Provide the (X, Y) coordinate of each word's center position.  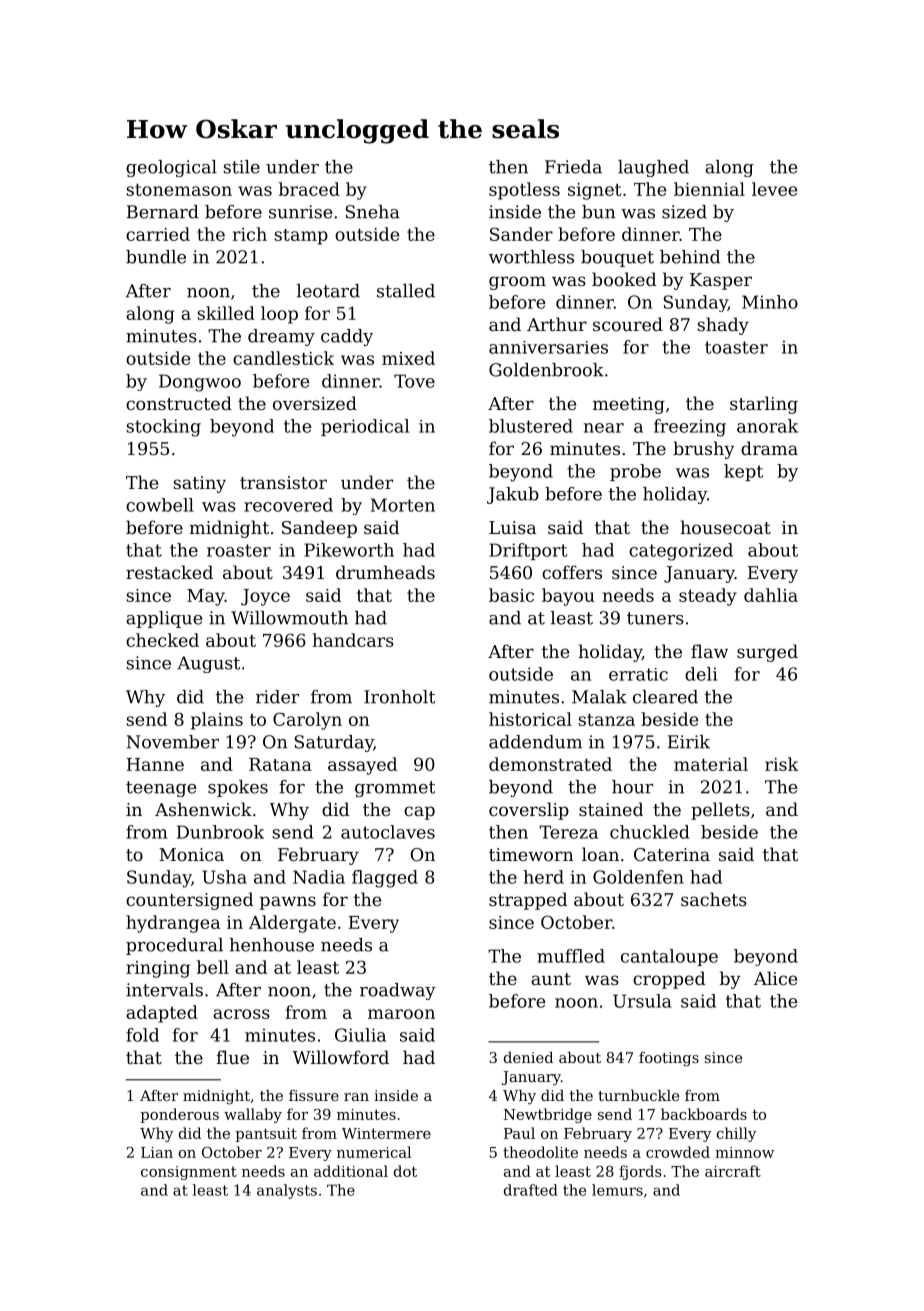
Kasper (721, 281)
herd (543, 877)
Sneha (373, 212)
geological (171, 168)
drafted (531, 1190)
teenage (161, 789)
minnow (744, 1152)
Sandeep (319, 529)
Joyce (265, 597)
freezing (690, 428)
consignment (189, 1173)
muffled (571, 956)
